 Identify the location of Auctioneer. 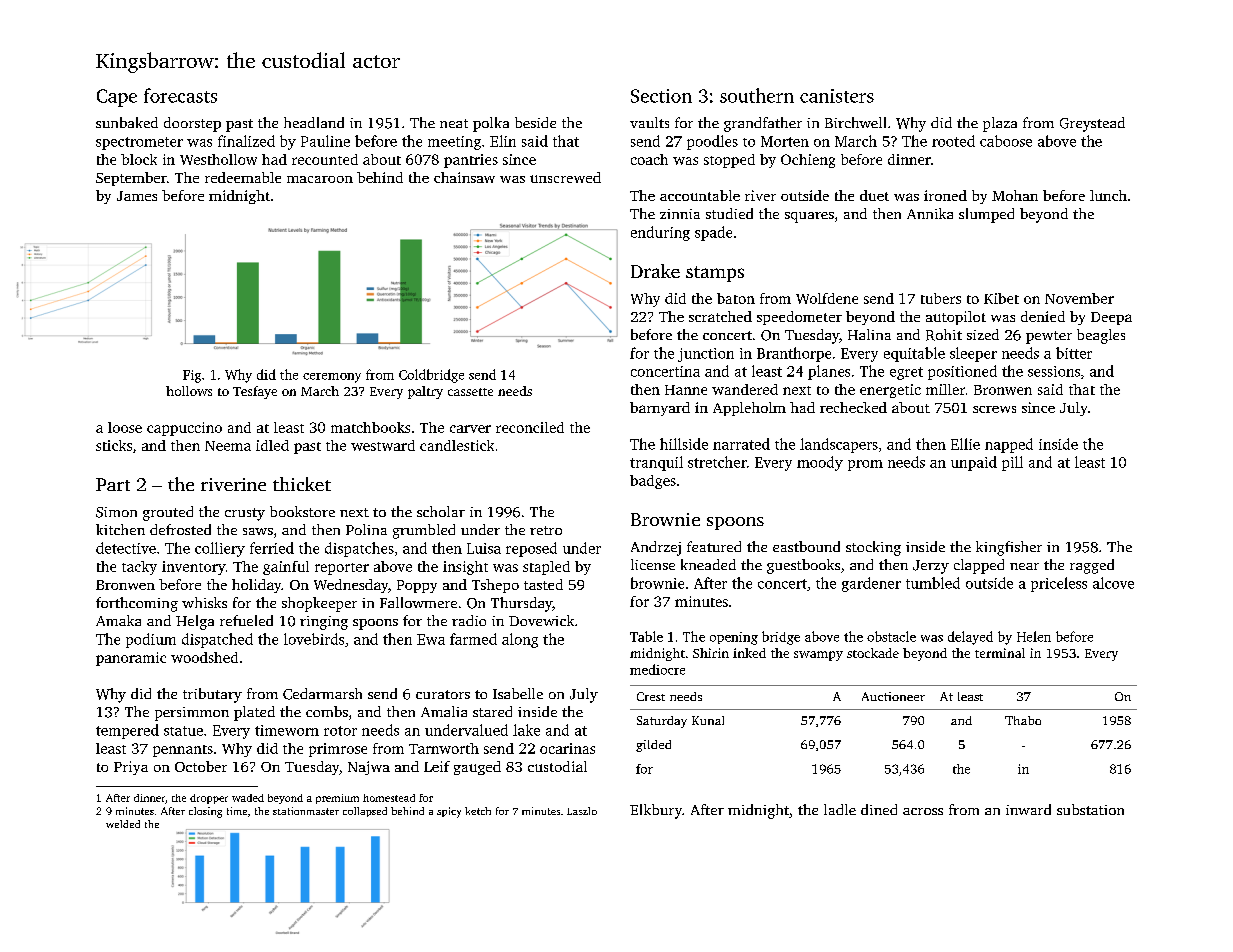
(893, 696).
